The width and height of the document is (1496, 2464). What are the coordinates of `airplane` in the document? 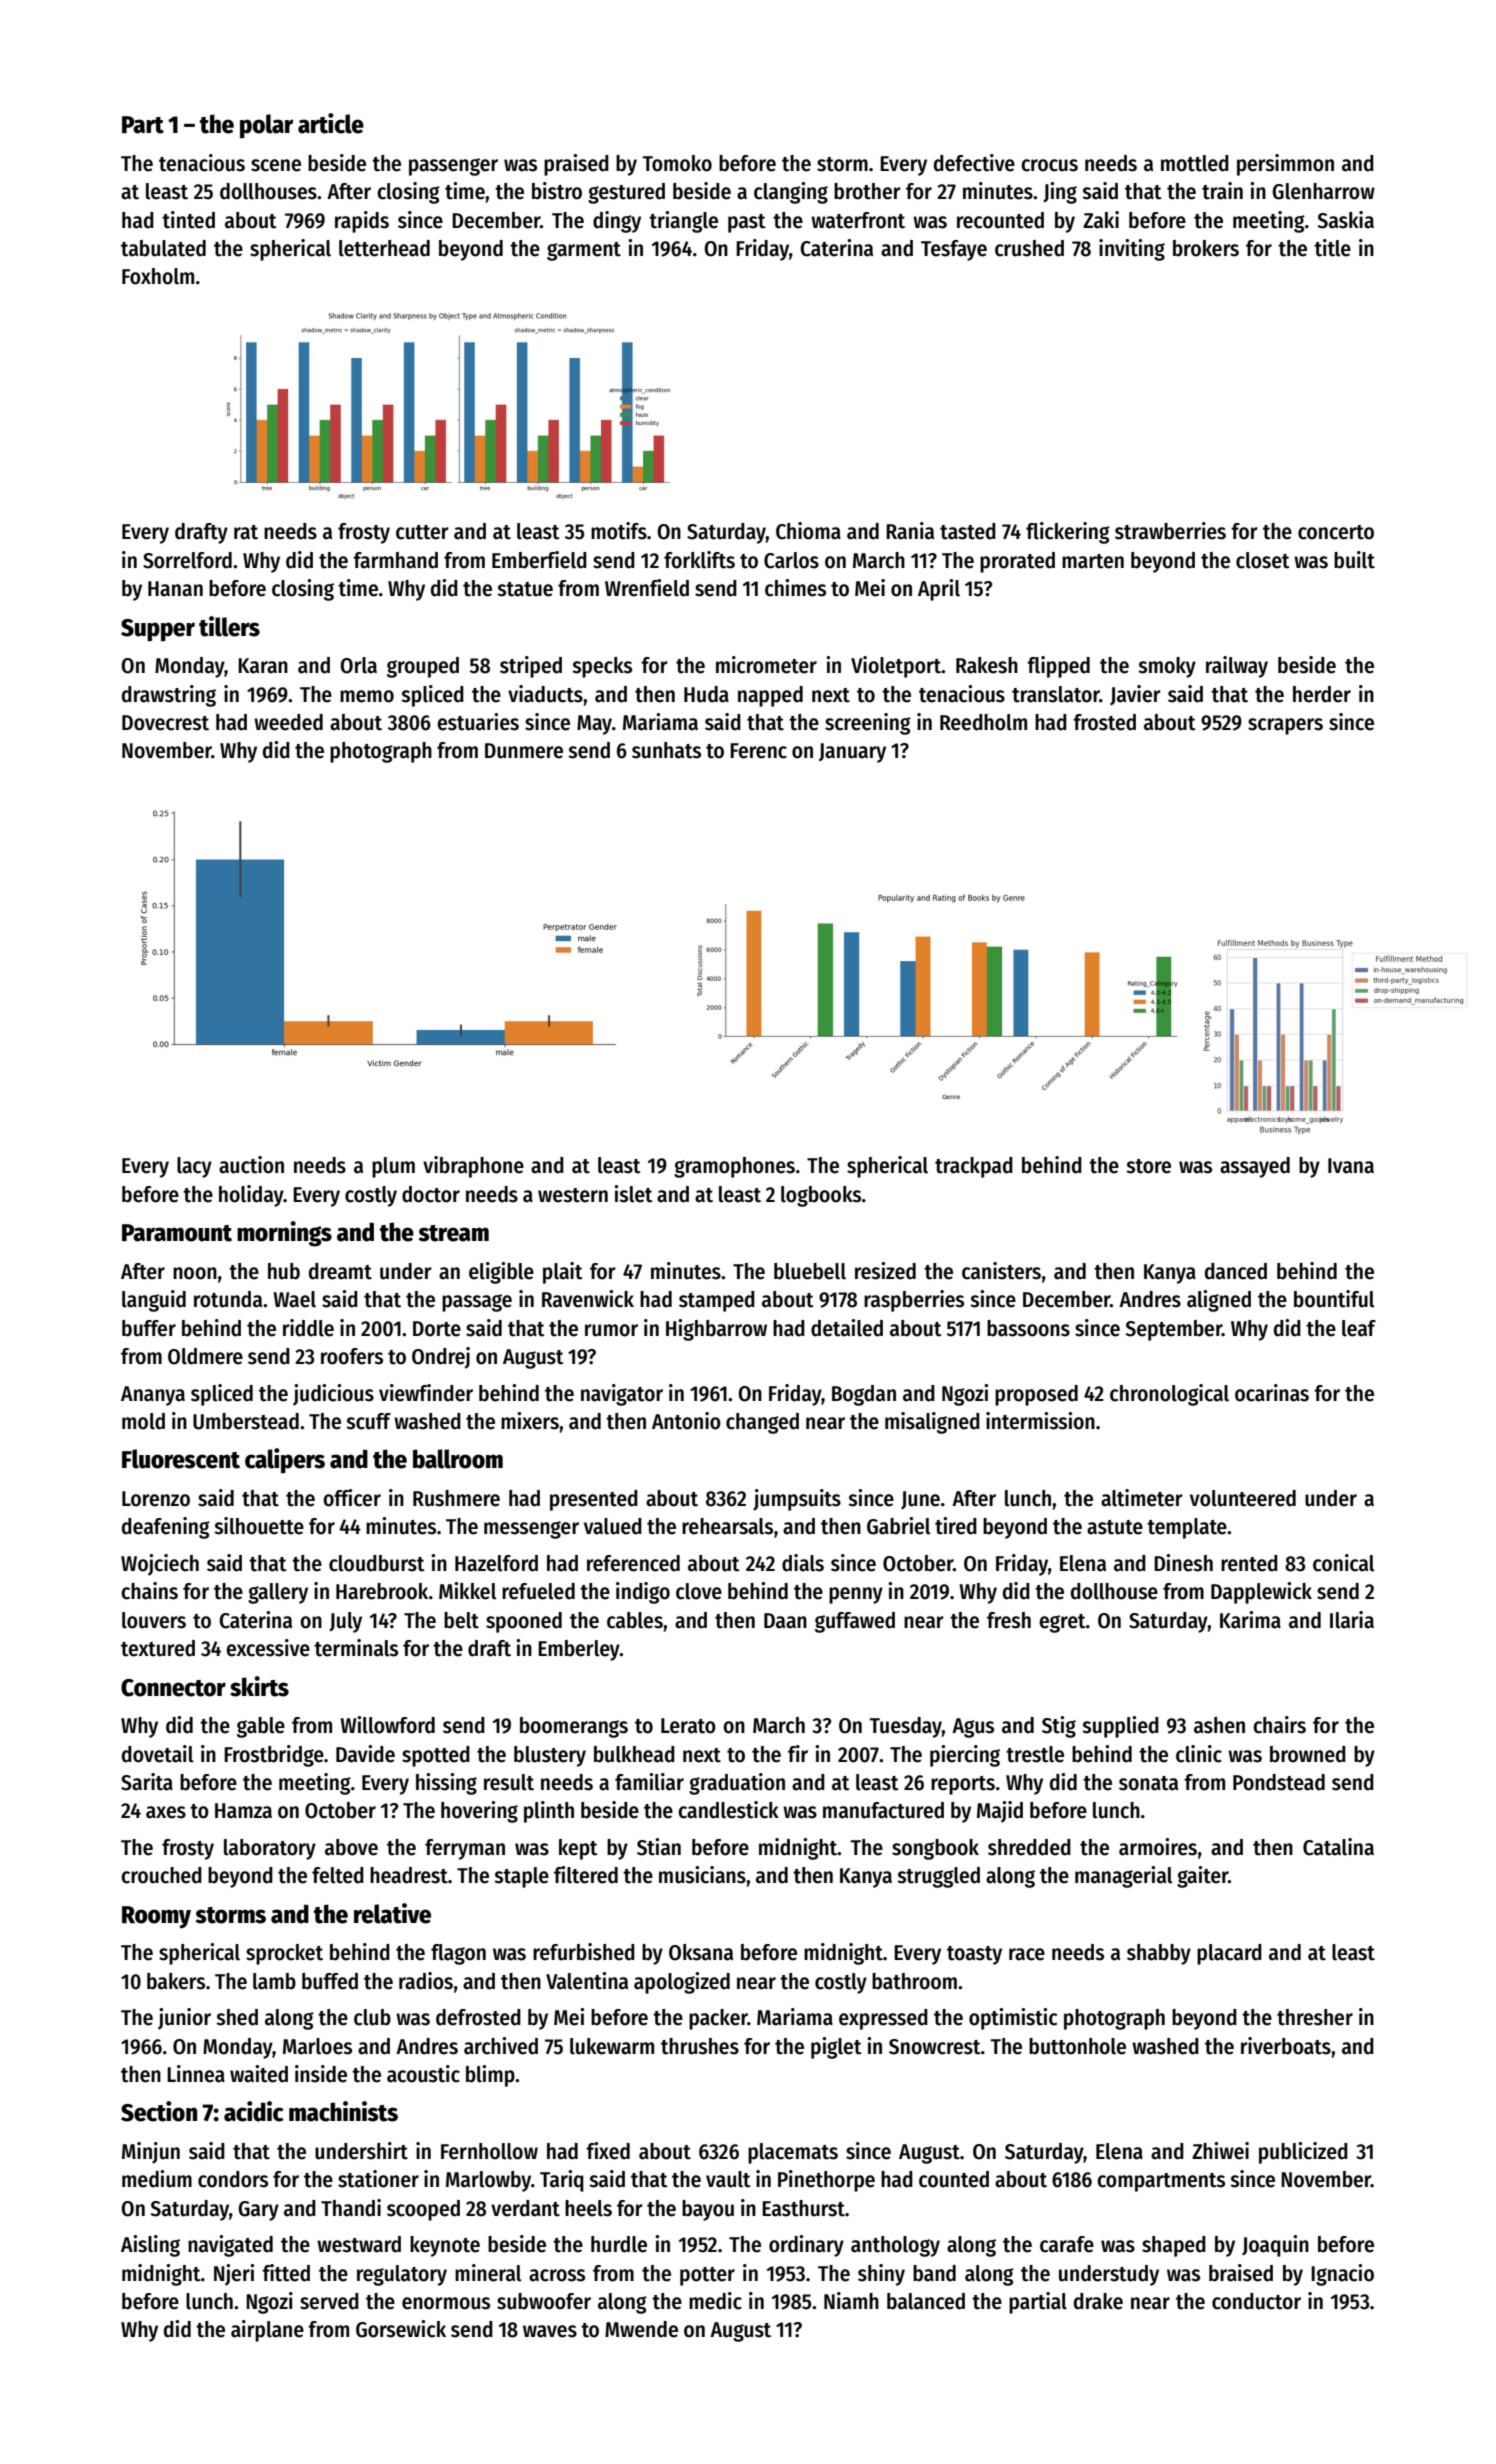 It's located at (267, 2331).
